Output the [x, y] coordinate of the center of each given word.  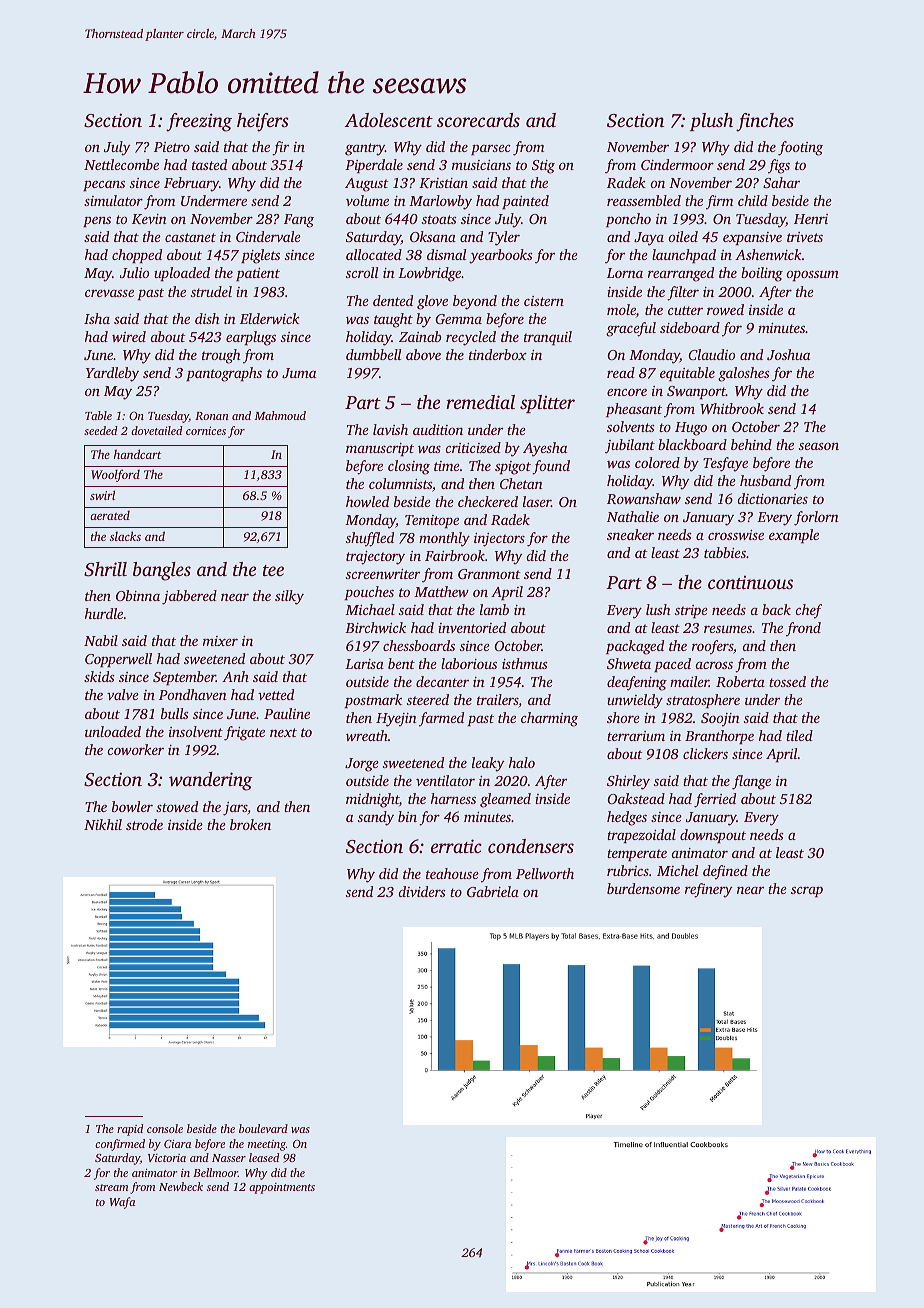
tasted [209, 164]
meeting [267, 1145]
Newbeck [181, 1186]
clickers [705, 753]
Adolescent [389, 120]
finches [765, 122]
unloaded [113, 731]
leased [264, 1157]
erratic [456, 846]
